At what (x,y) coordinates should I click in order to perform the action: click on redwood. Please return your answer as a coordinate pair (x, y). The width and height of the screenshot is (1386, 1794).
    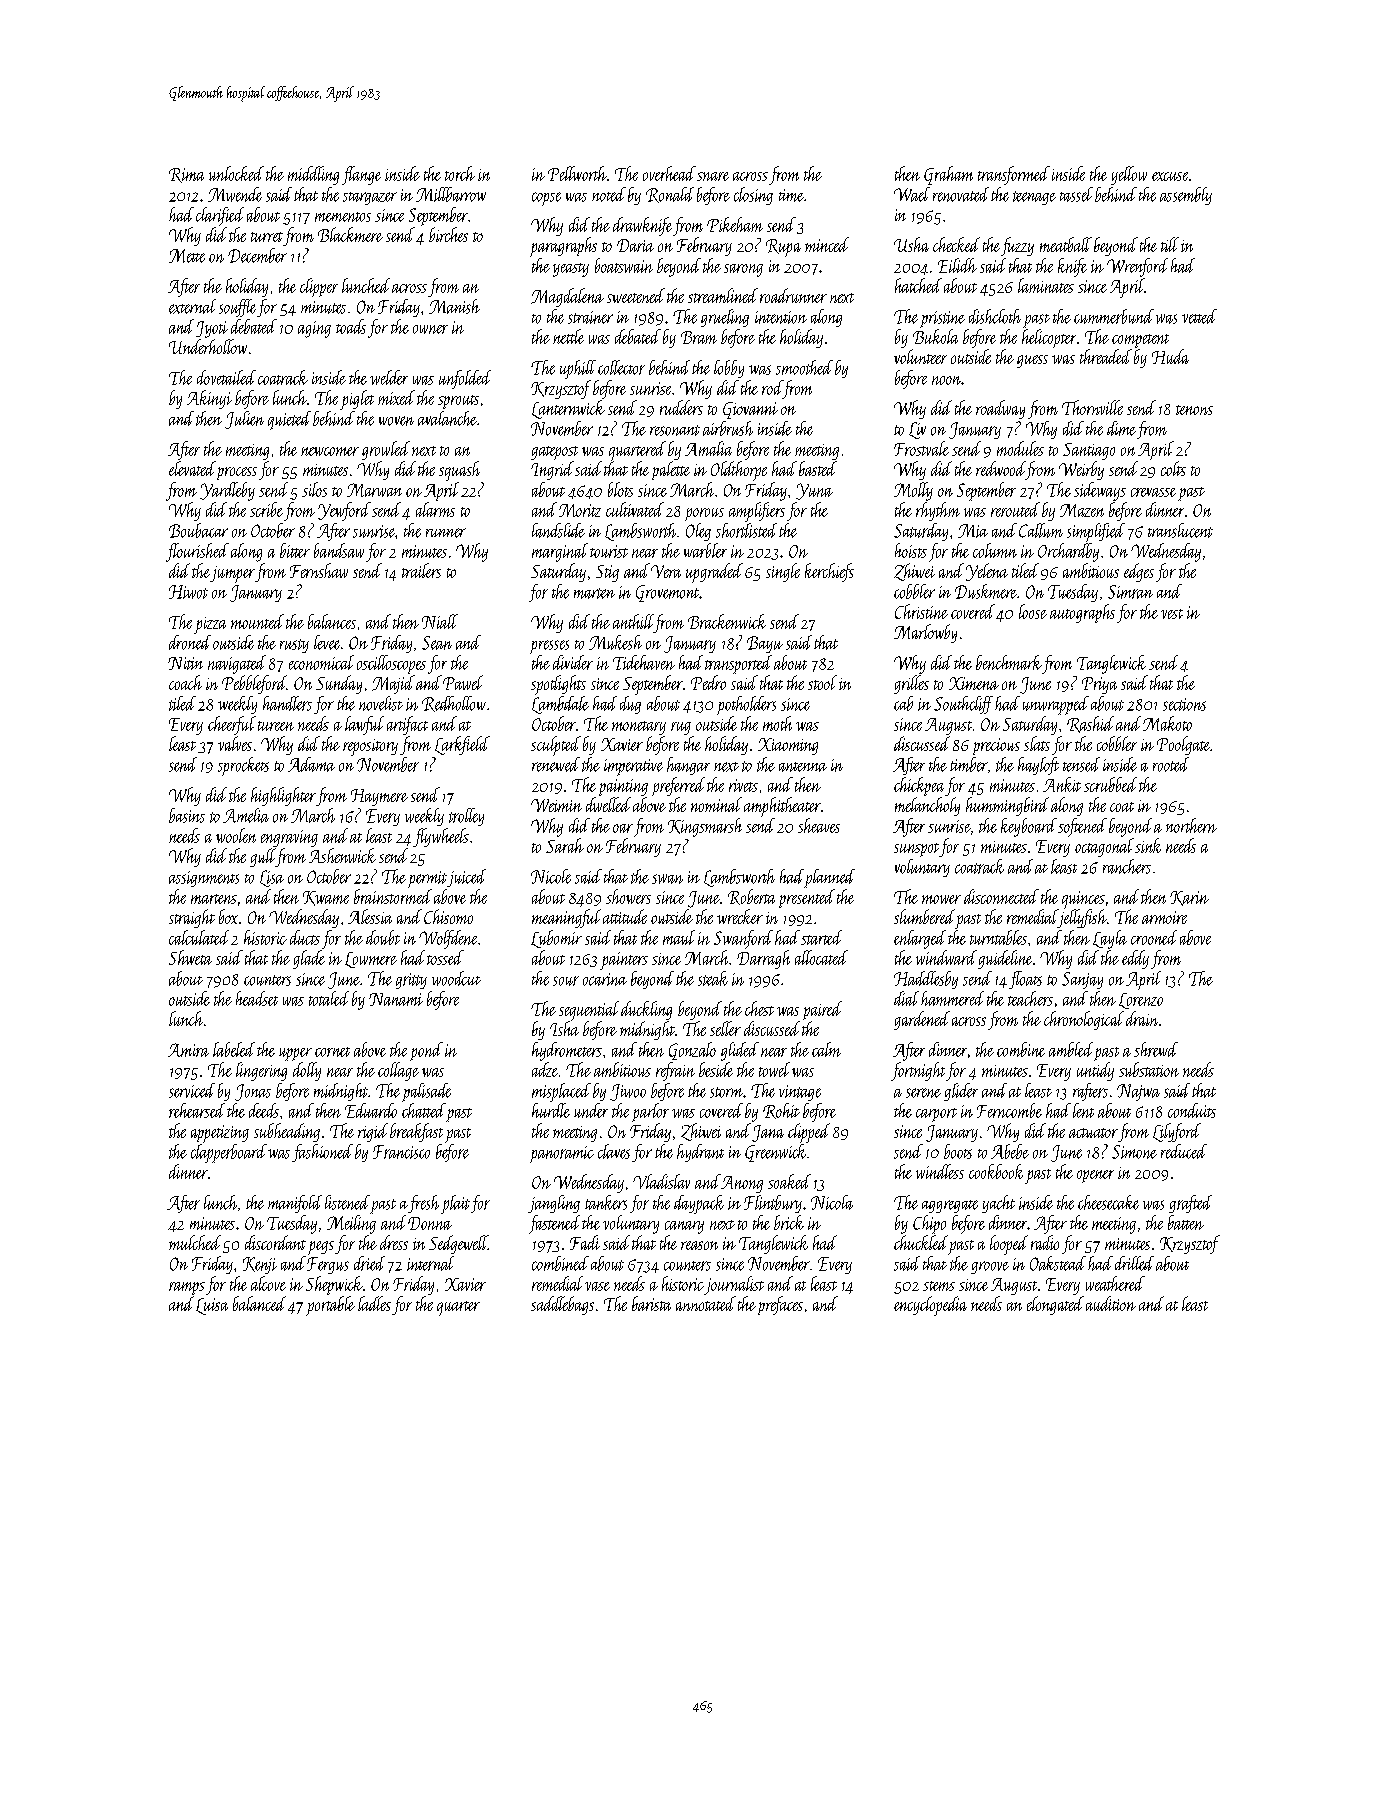
    Looking at the image, I should click on (1000, 468).
